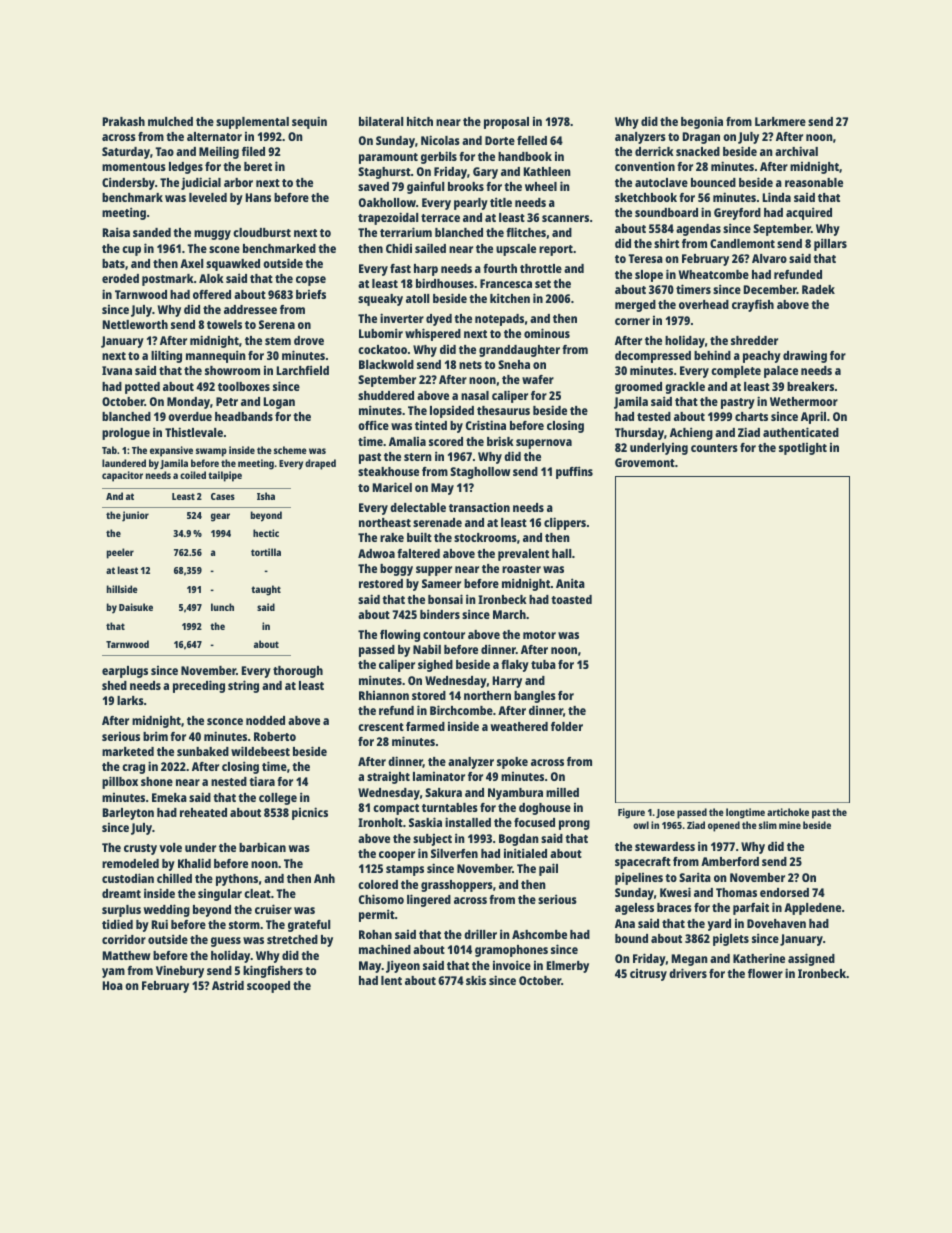 The height and width of the document is (1233, 952). I want to click on artichoke, so click(788, 812).
